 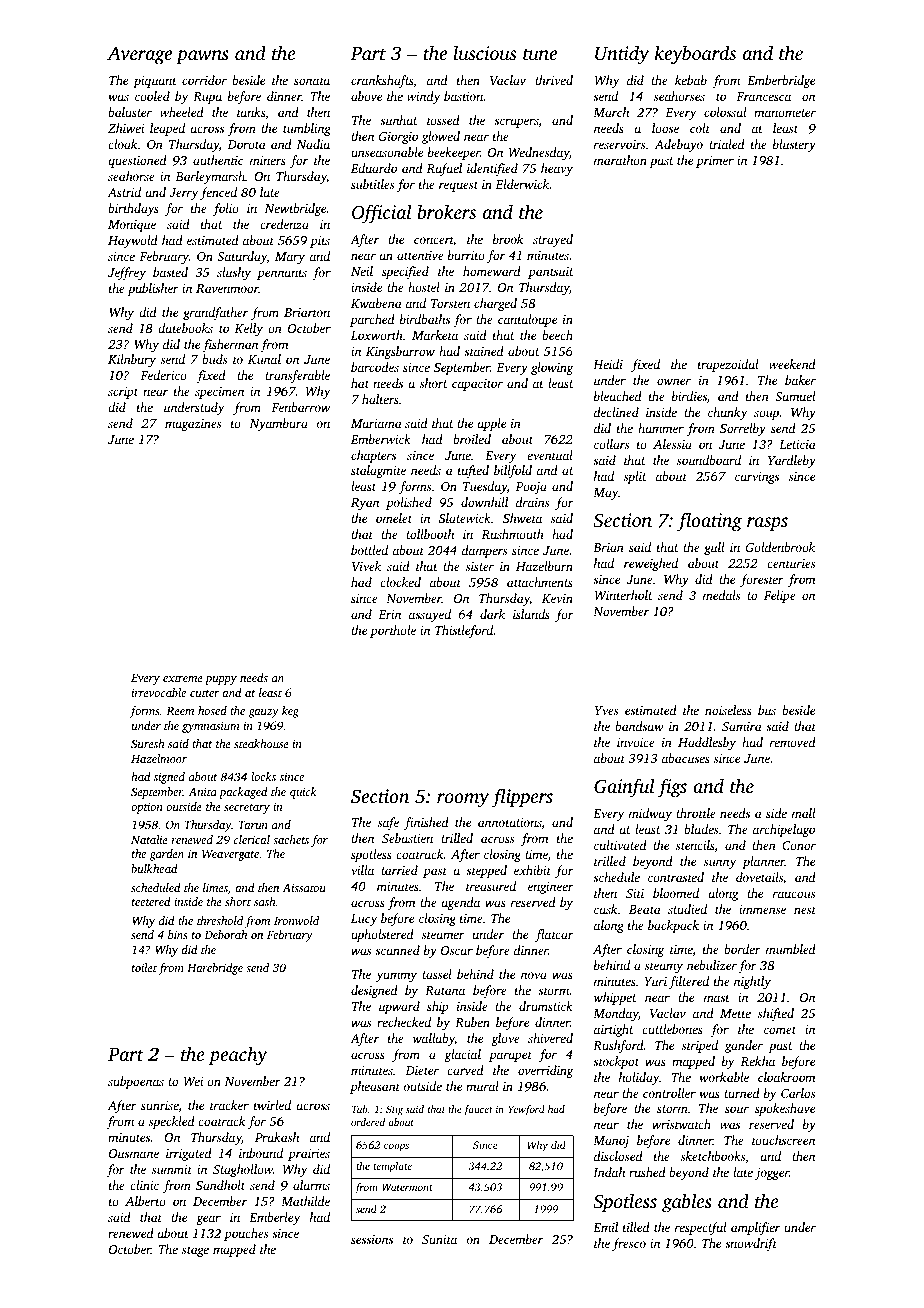 What do you see at coordinates (422, 1070) in the page?
I see `Dieter` at bounding box center [422, 1070].
